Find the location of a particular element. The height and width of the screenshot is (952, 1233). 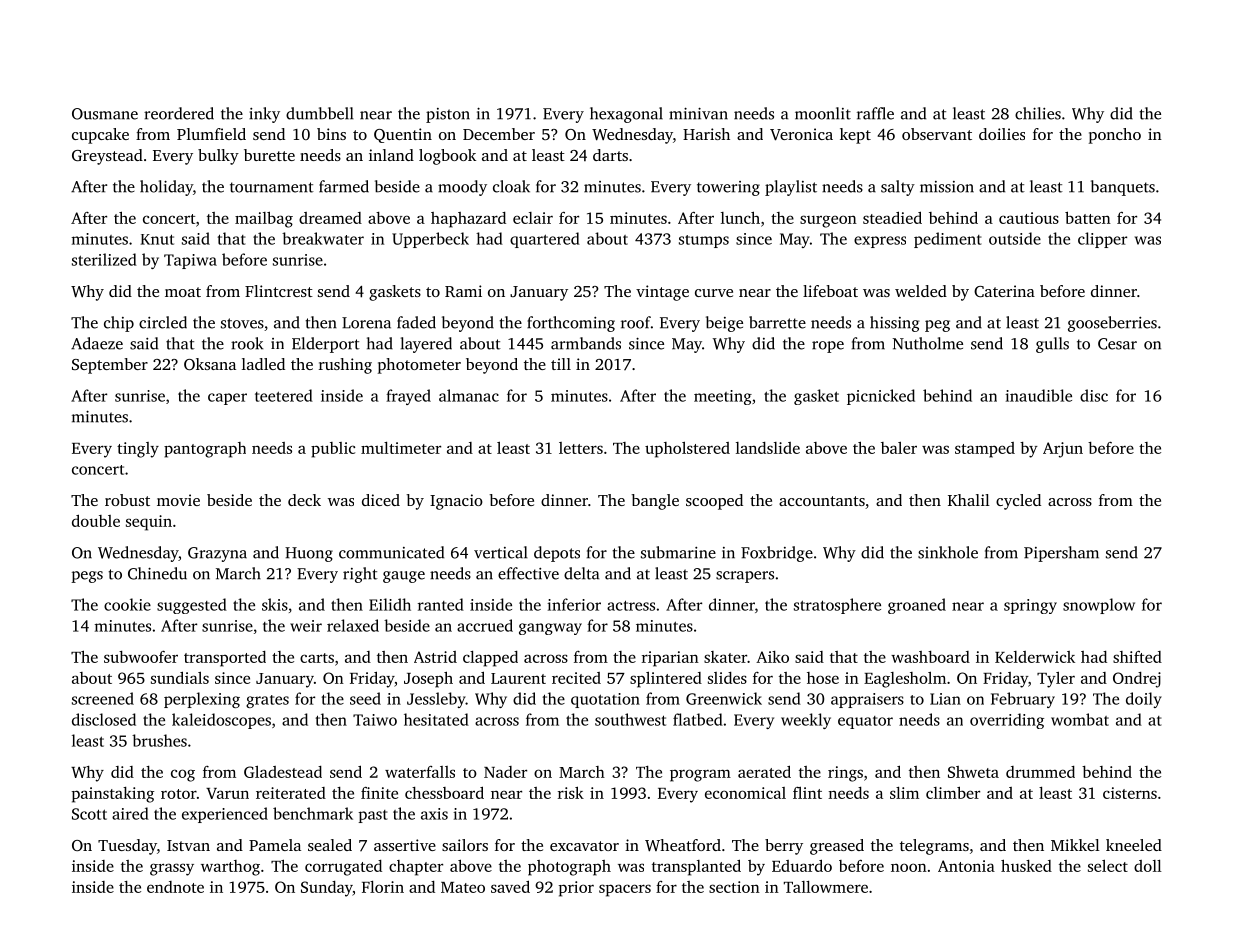

sinkhole is located at coordinates (948, 552).
